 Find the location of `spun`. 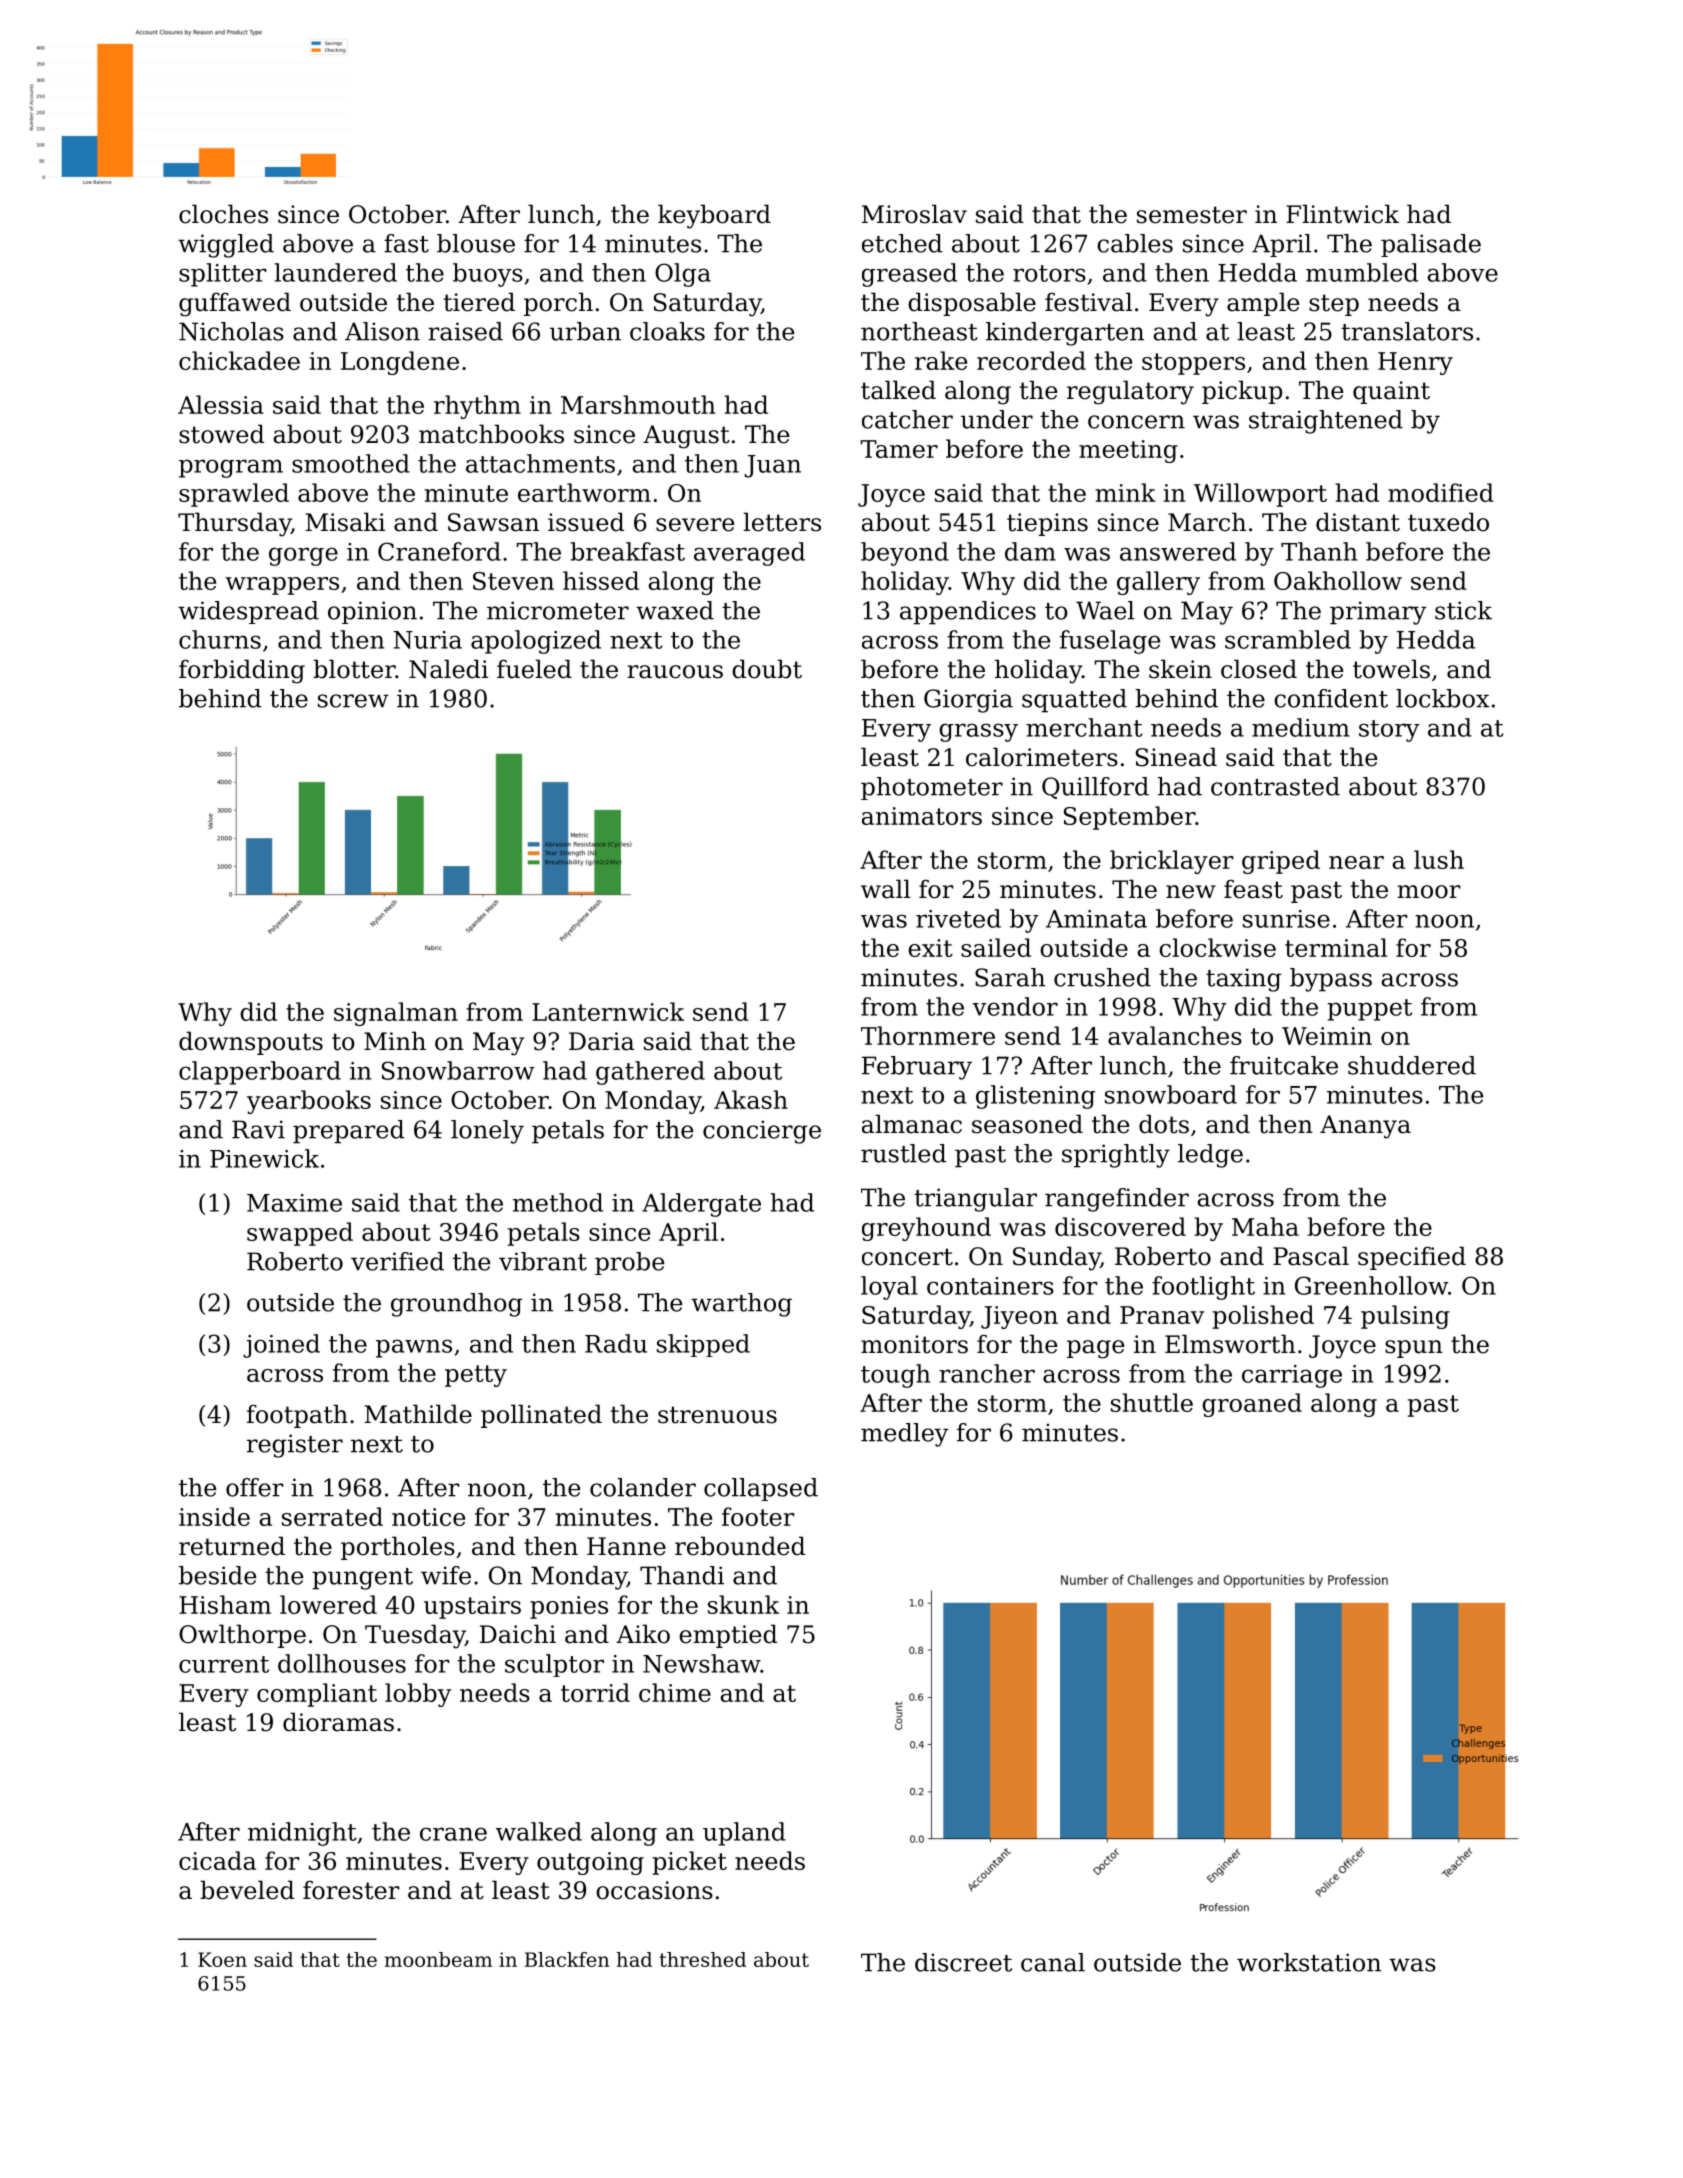

spun is located at coordinates (1414, 1349).
